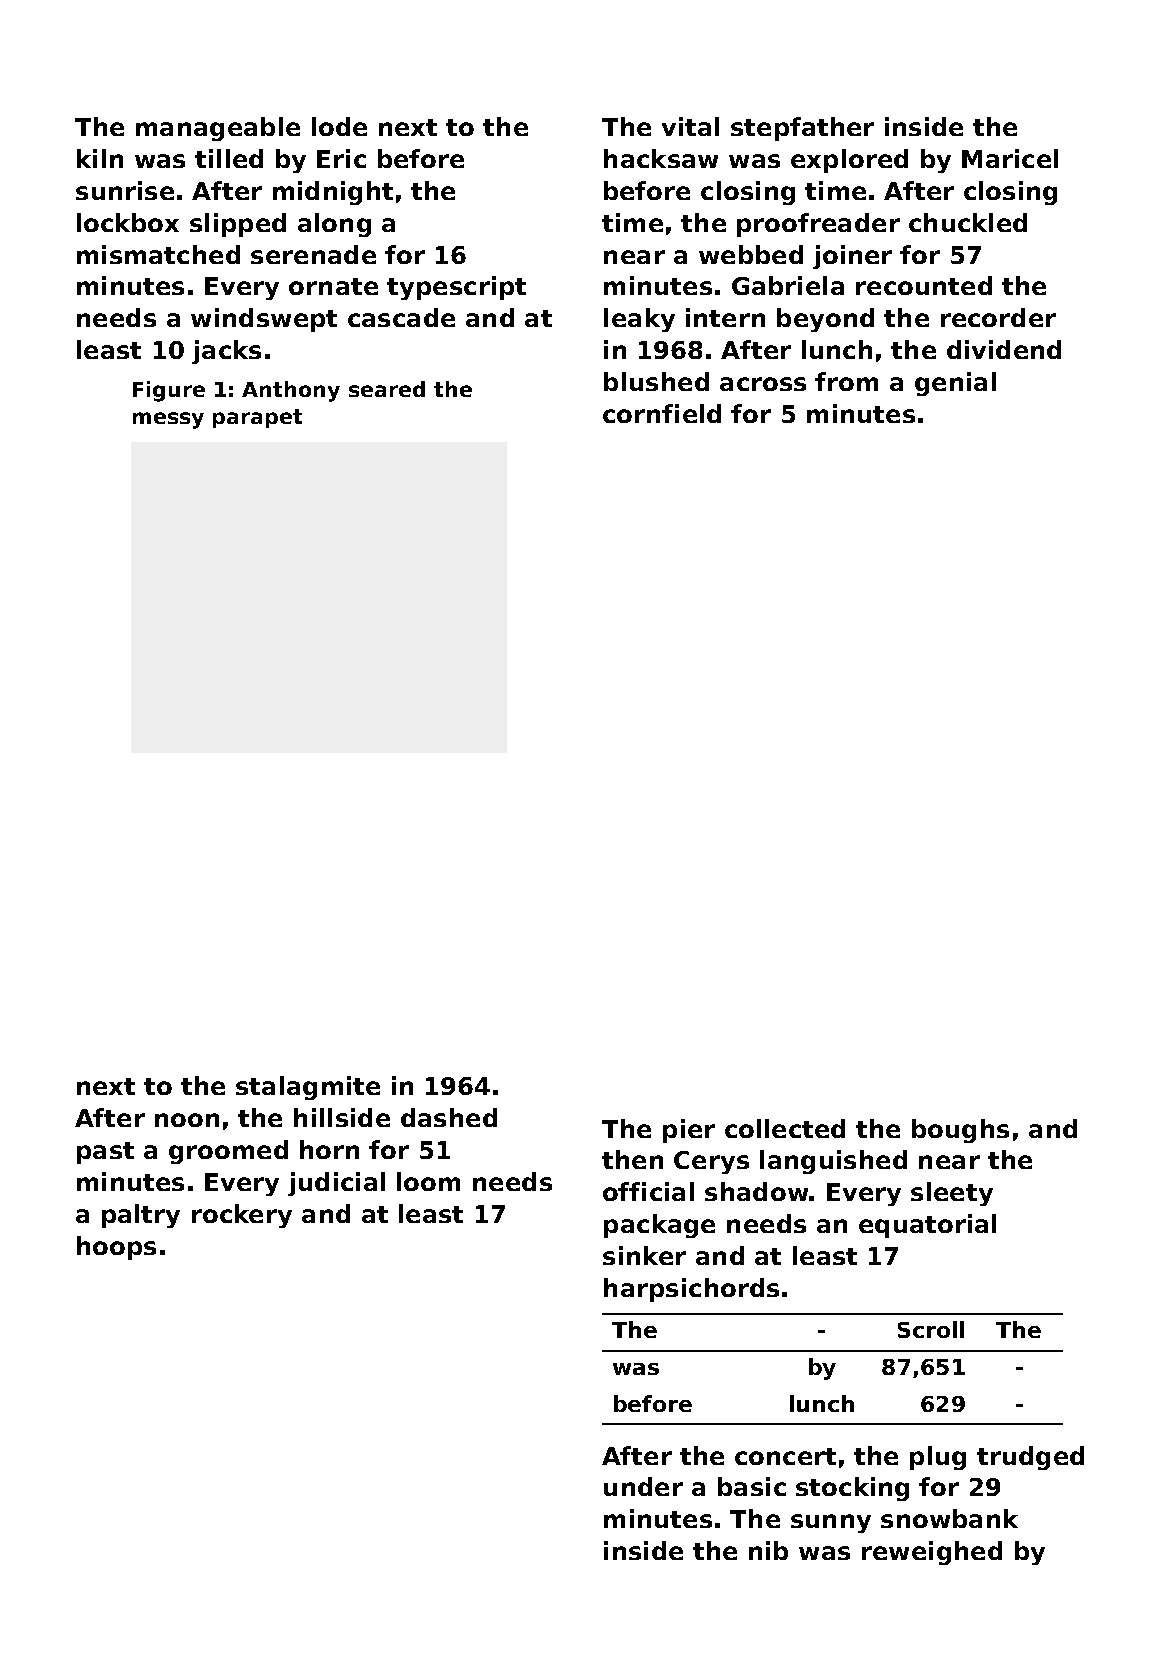 This document has width=1165, height=1654. I want to click on nib, so click(768, 1550).
